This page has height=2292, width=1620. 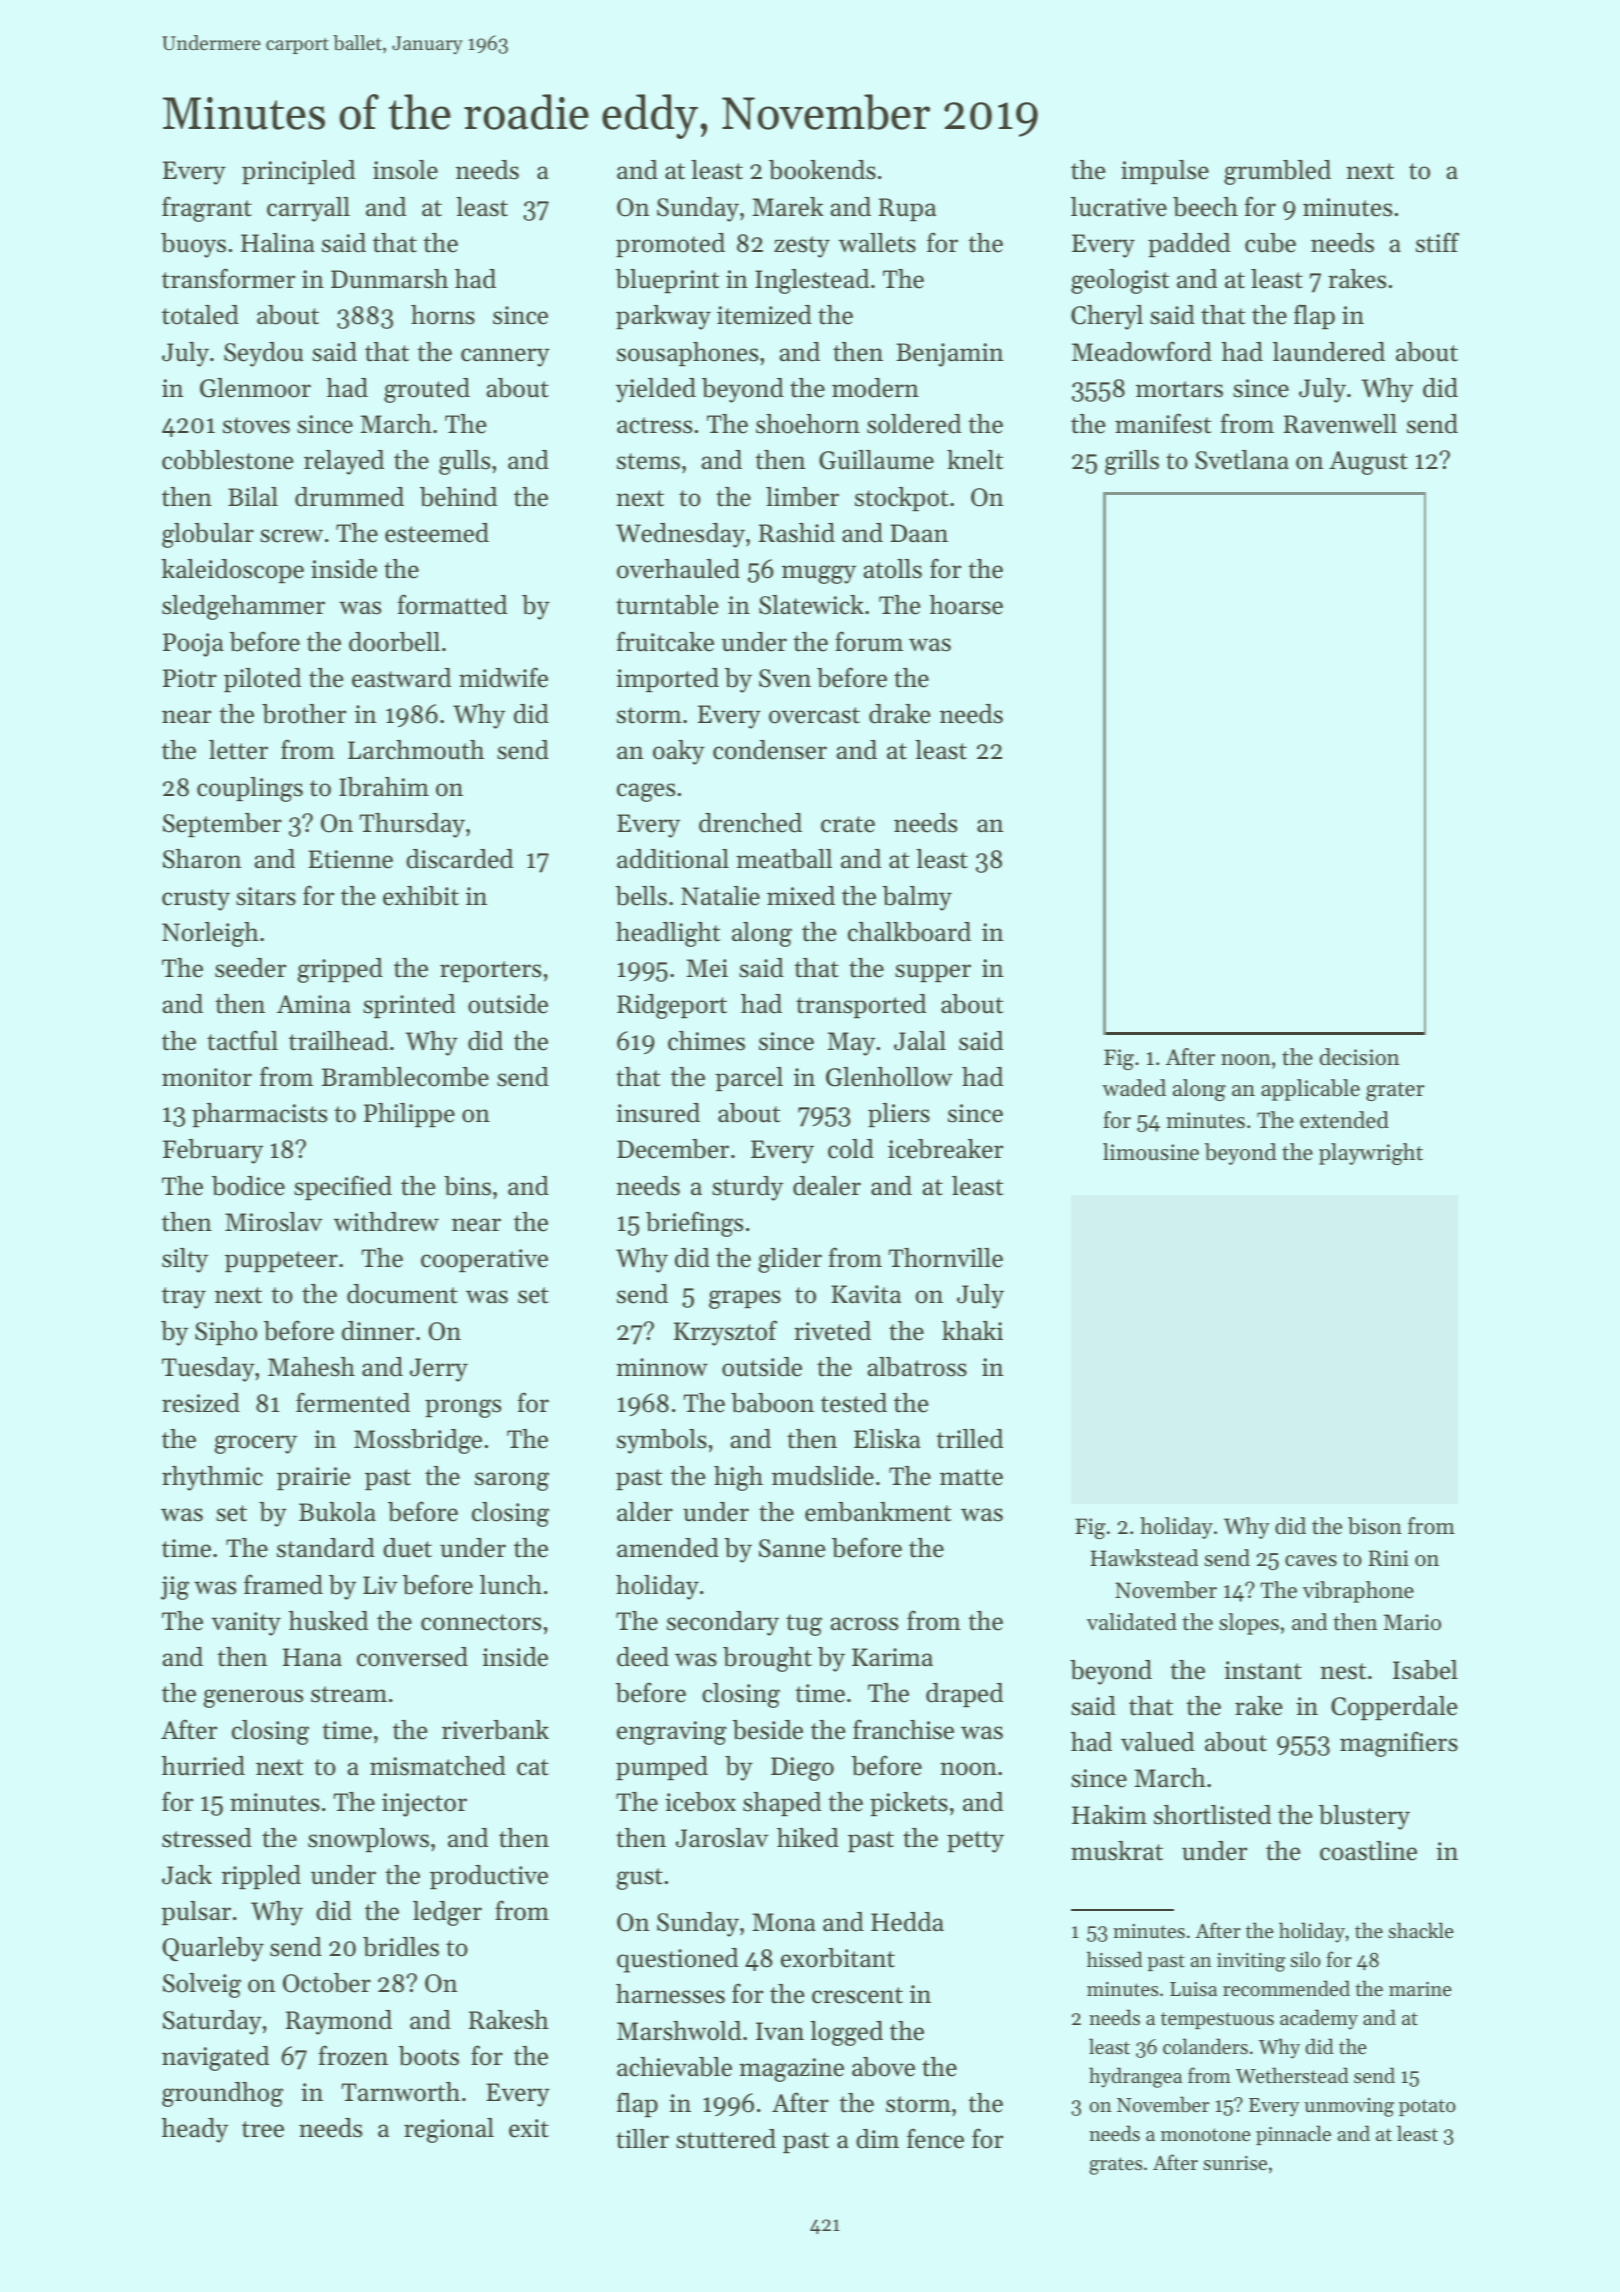 I want to click on heady, so click(x=195, y=2130).
